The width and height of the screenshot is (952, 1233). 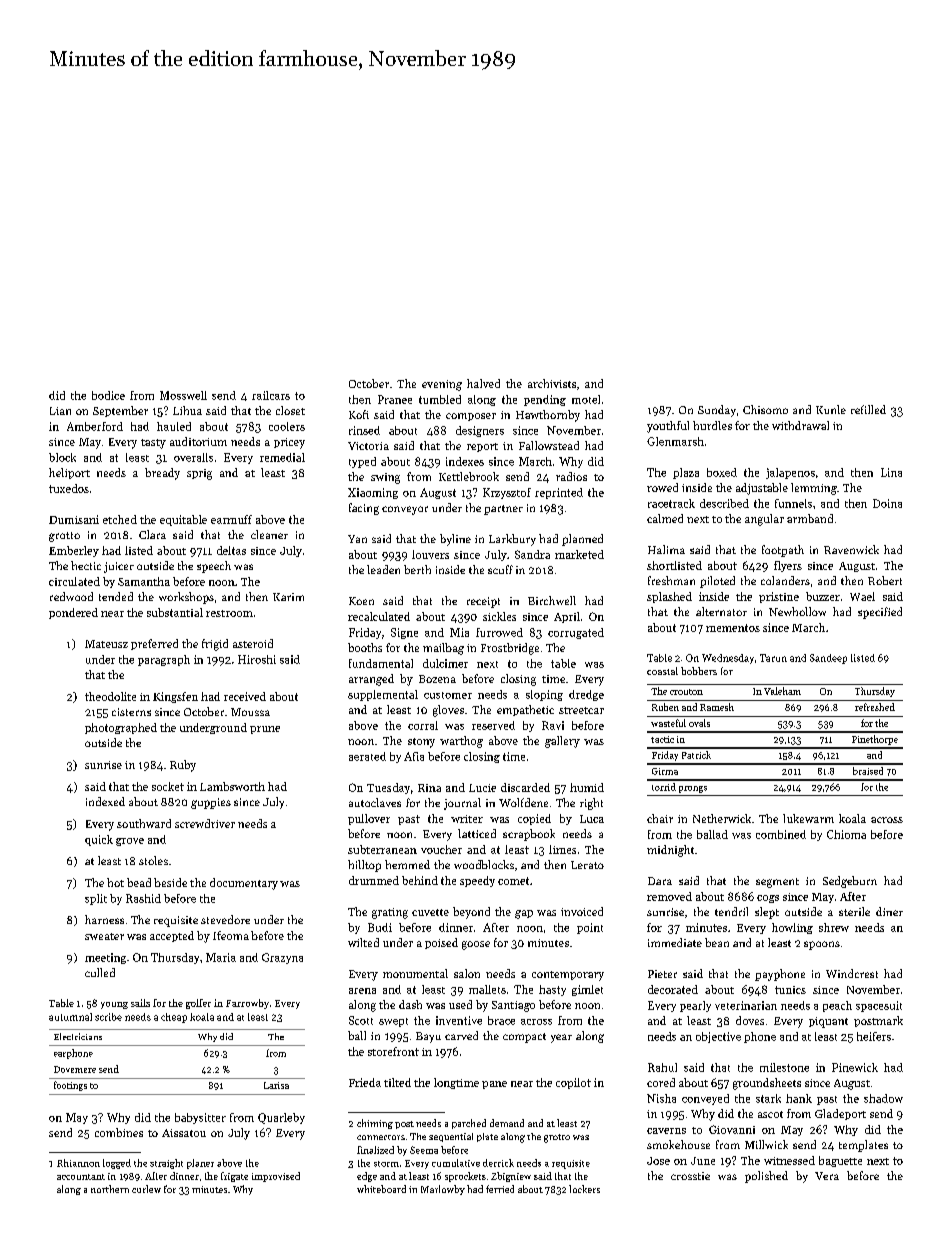 I want to click on Chioma, so click(x=846, y=834).
